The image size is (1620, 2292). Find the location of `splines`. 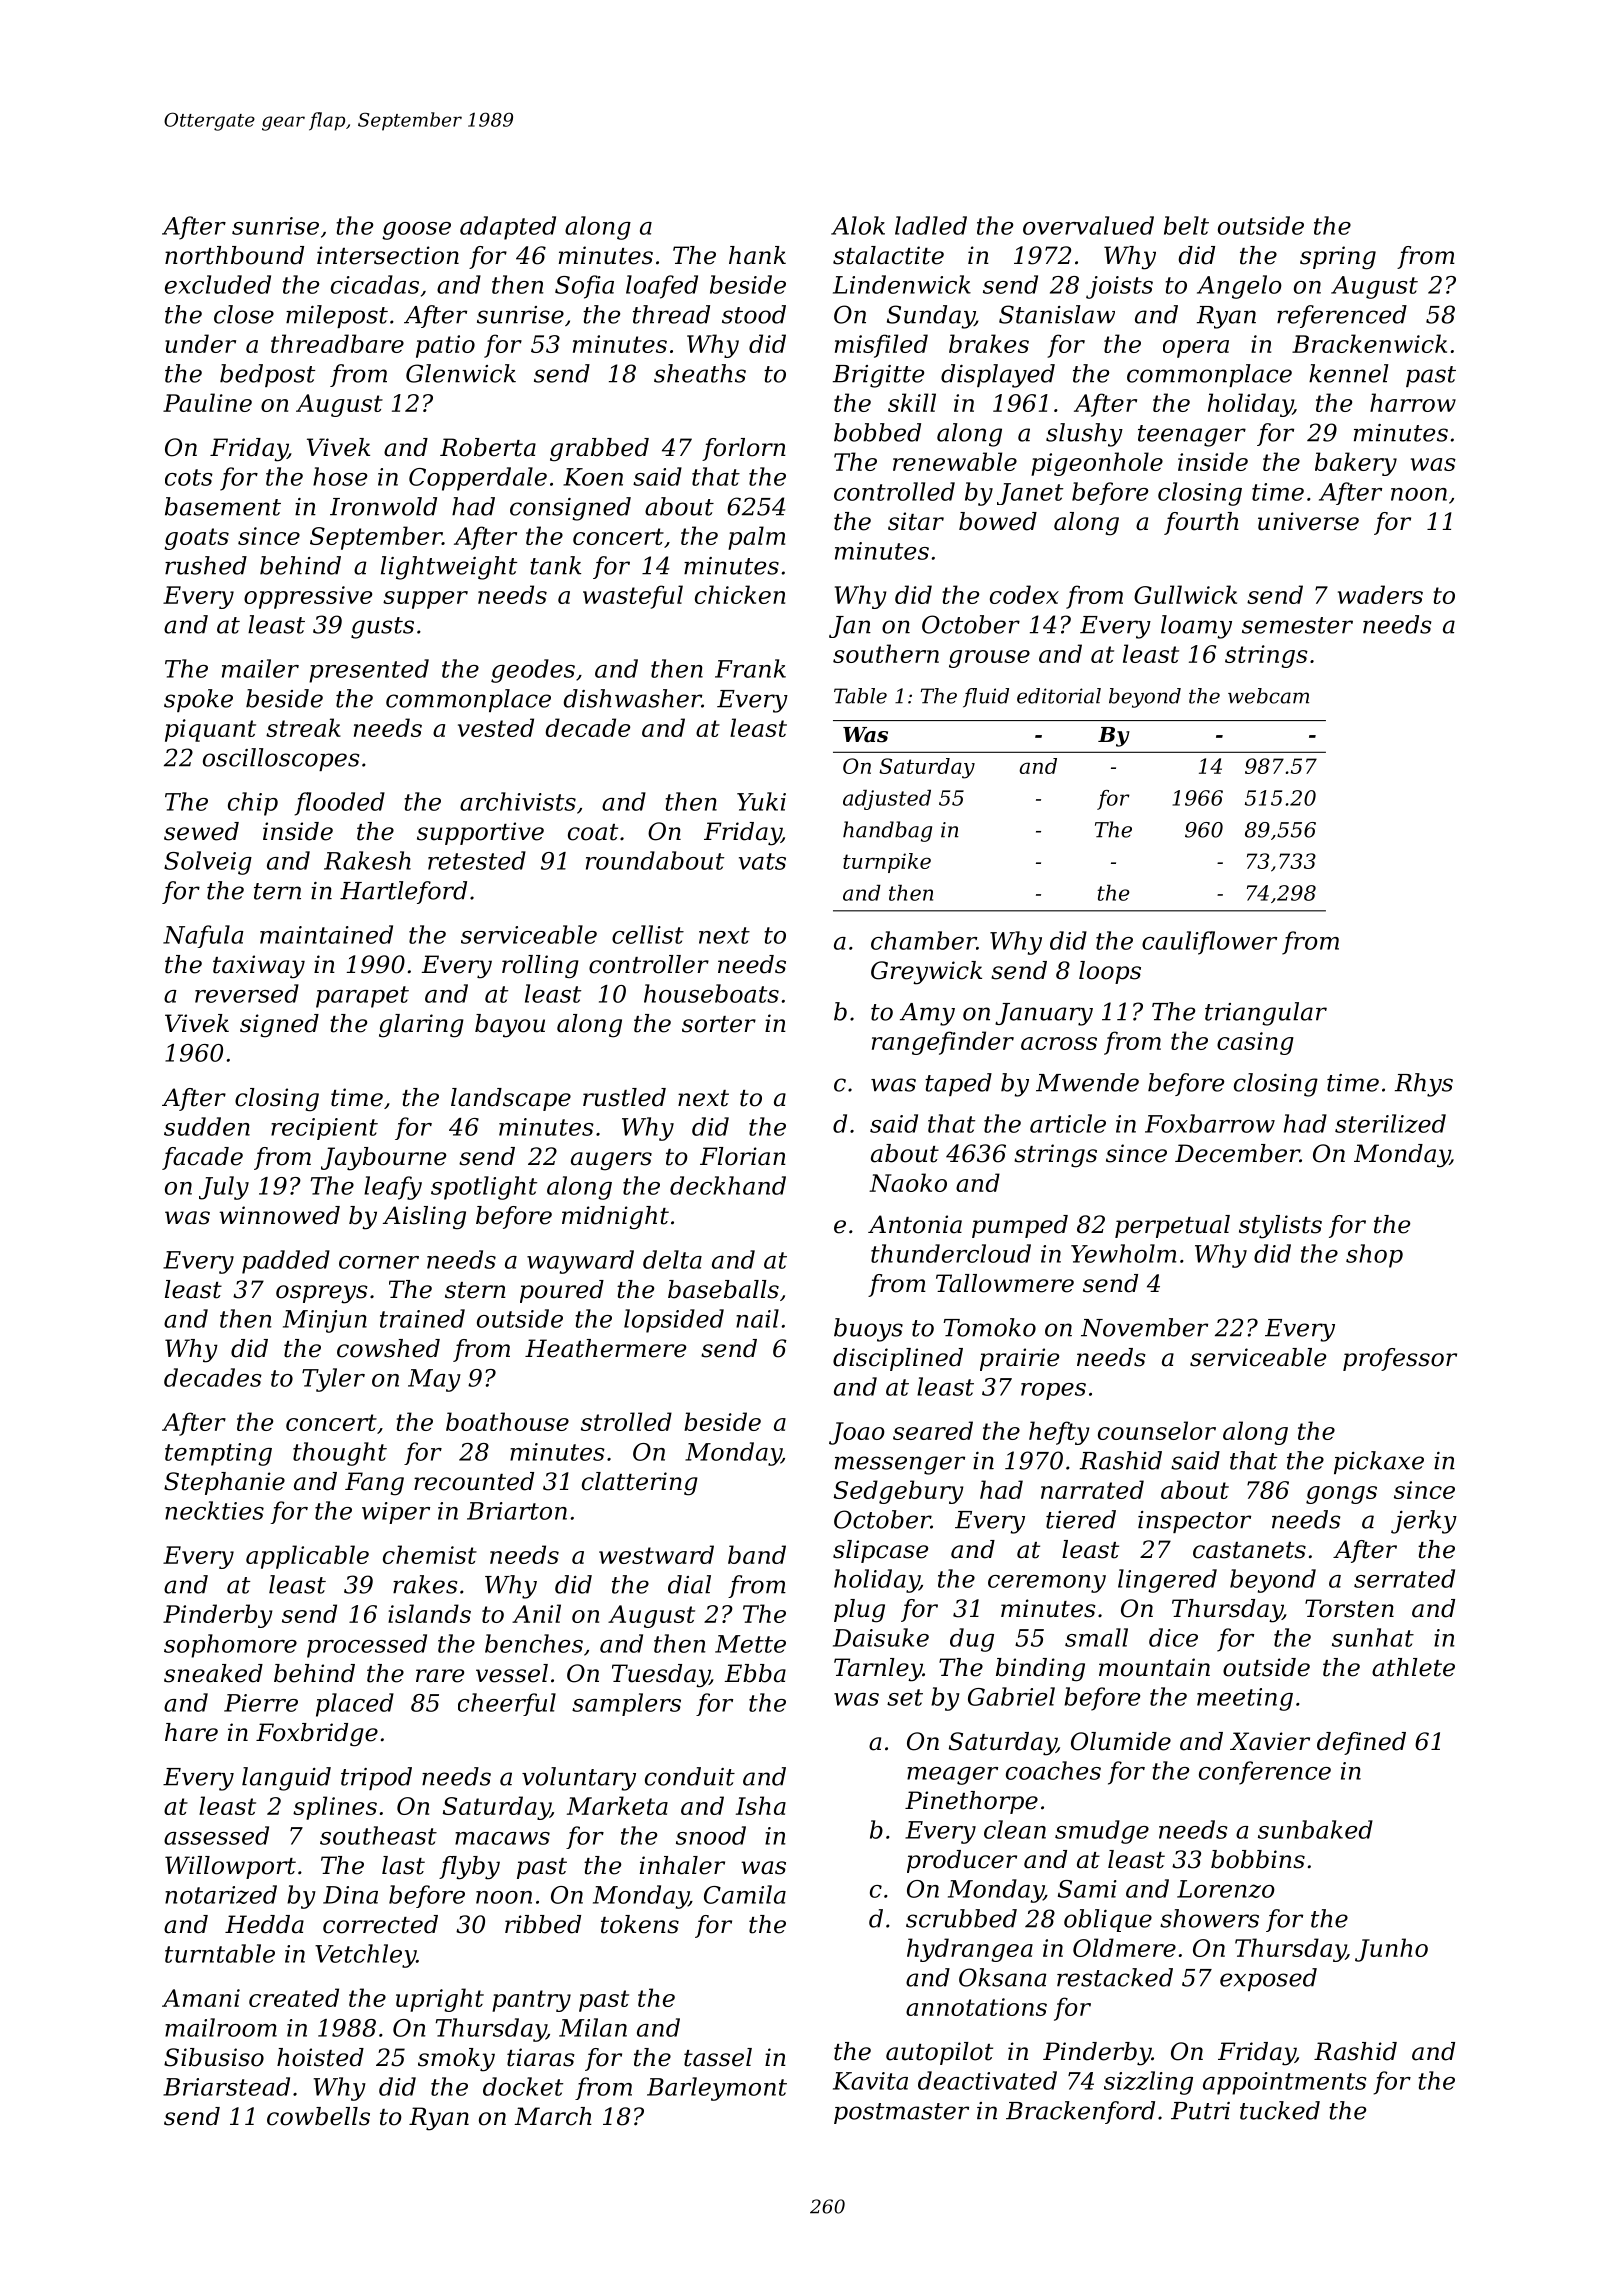

splines is located at coordinates (335, 1808).
